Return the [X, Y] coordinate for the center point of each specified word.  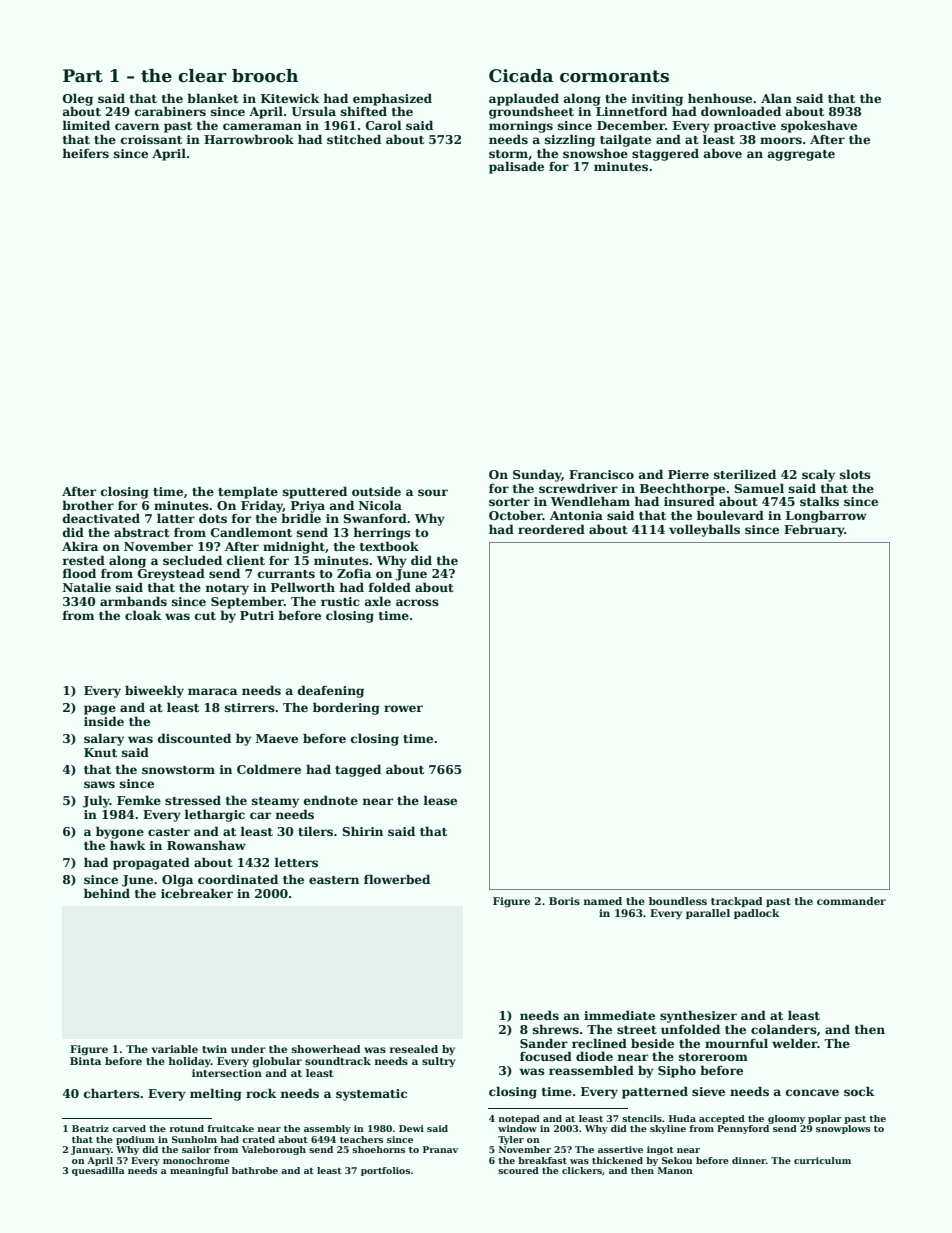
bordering [346, 708]
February [814, 530]
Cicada [521, 76]
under [248, 1049]
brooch [265, 76]
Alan [776, 98]
